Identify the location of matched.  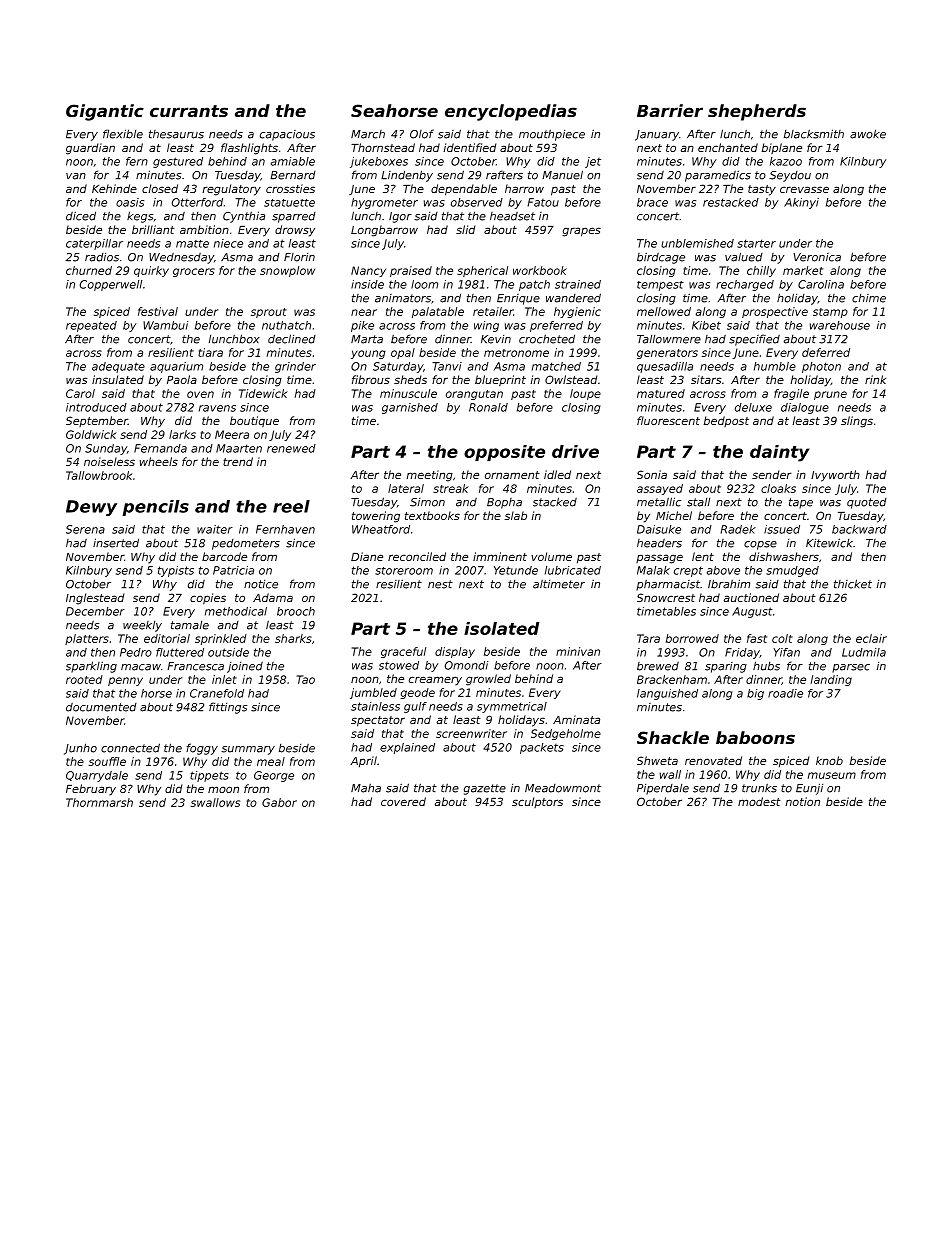
(556, 366).
